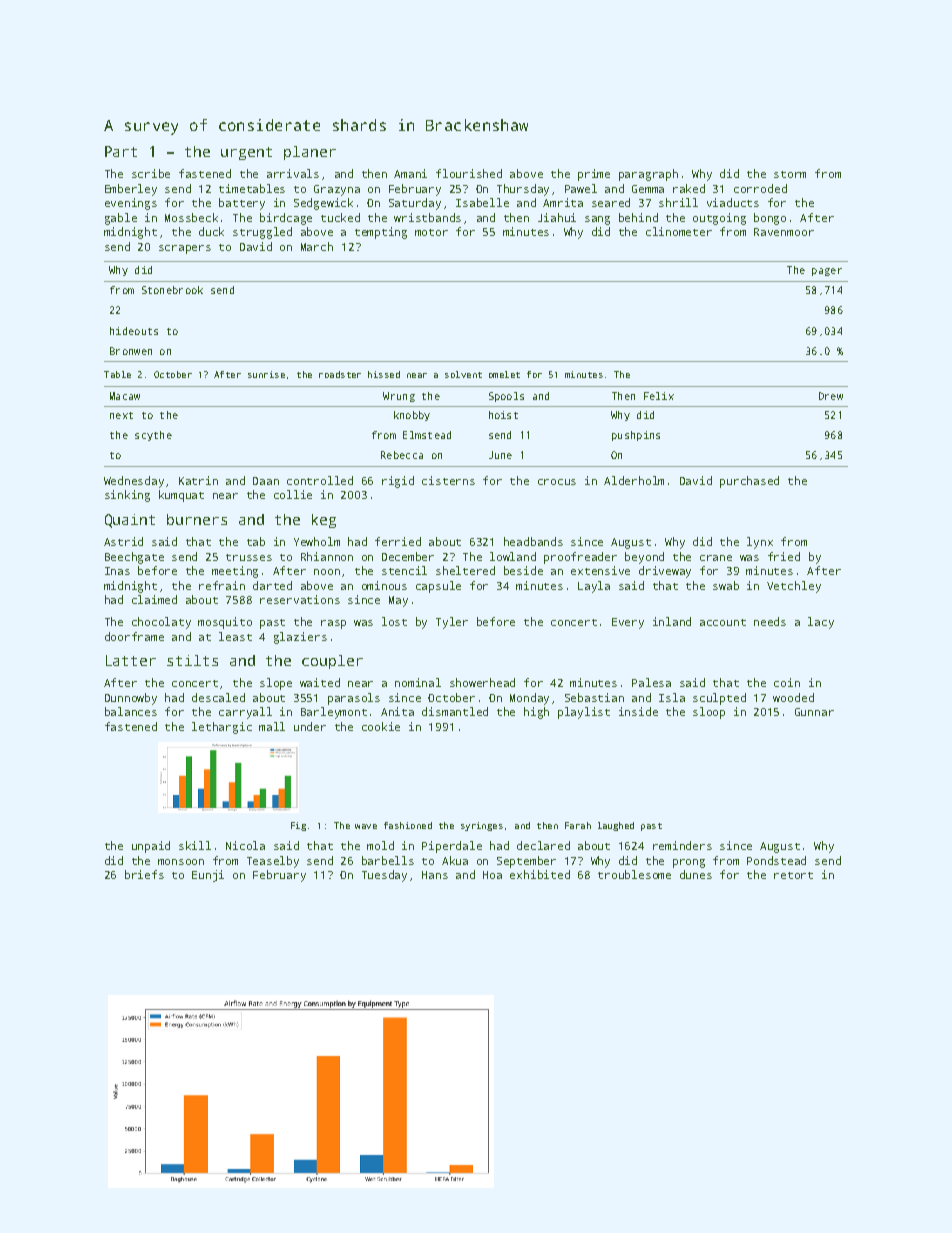  I want to click on bongo, so click(770, 219).
